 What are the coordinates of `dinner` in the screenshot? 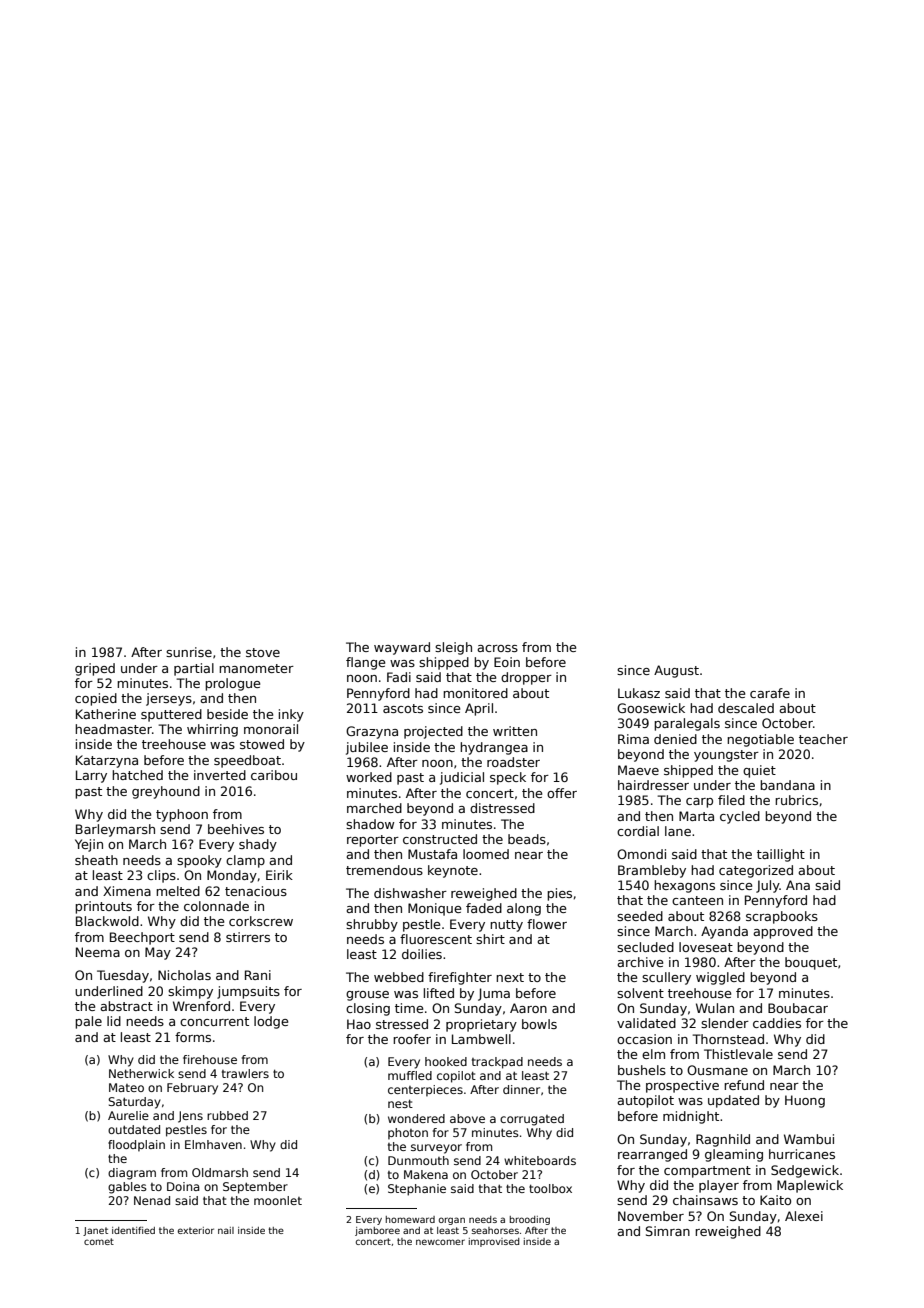 It's located at (521, 1089).
